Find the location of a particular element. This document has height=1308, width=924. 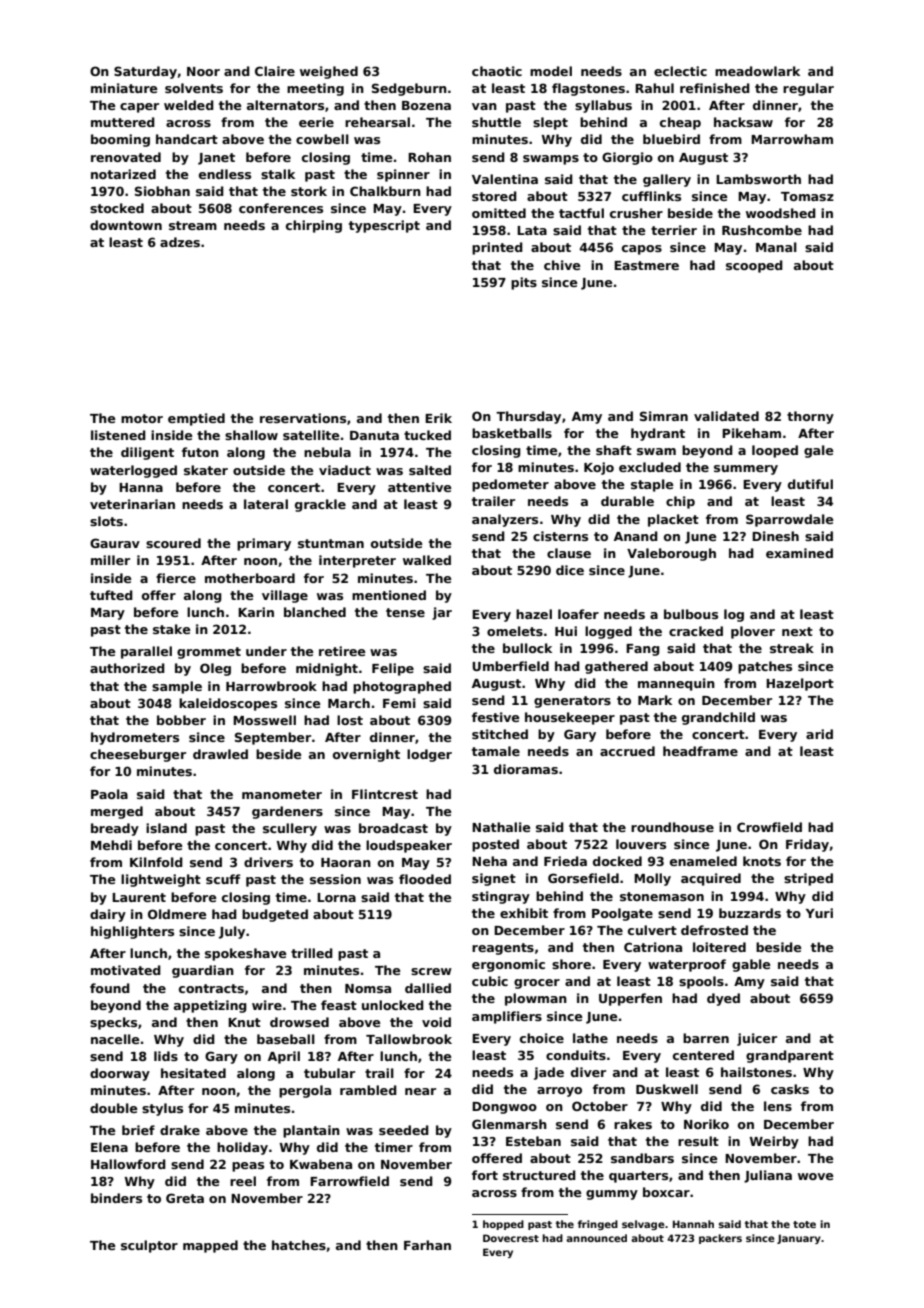

chaotic is located at coordinates (497, 71).
